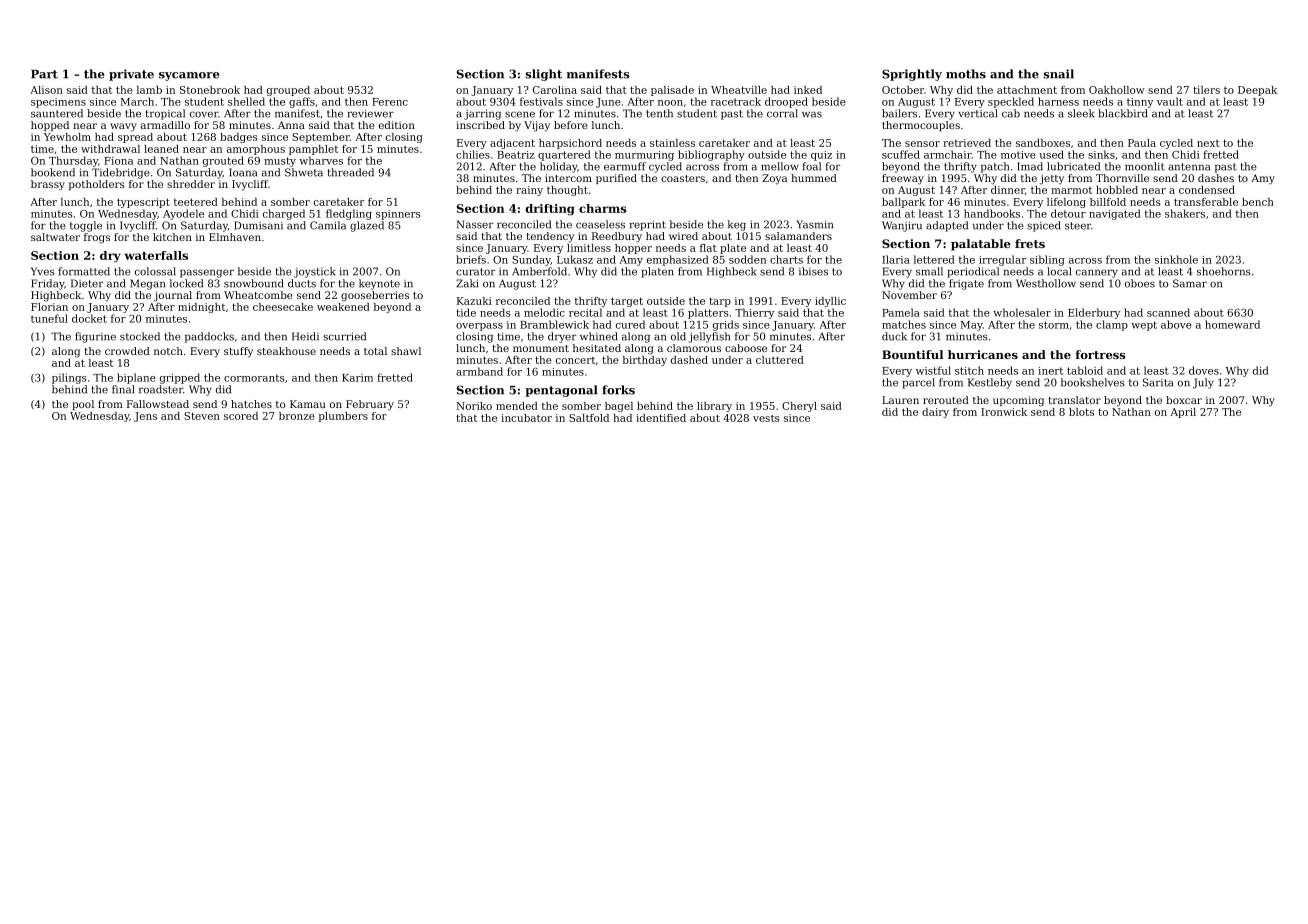 The height and width of the image is (924, 1308). Describe the element at coordinates (371, 113) in the image. I see `reviewer` at that location.
